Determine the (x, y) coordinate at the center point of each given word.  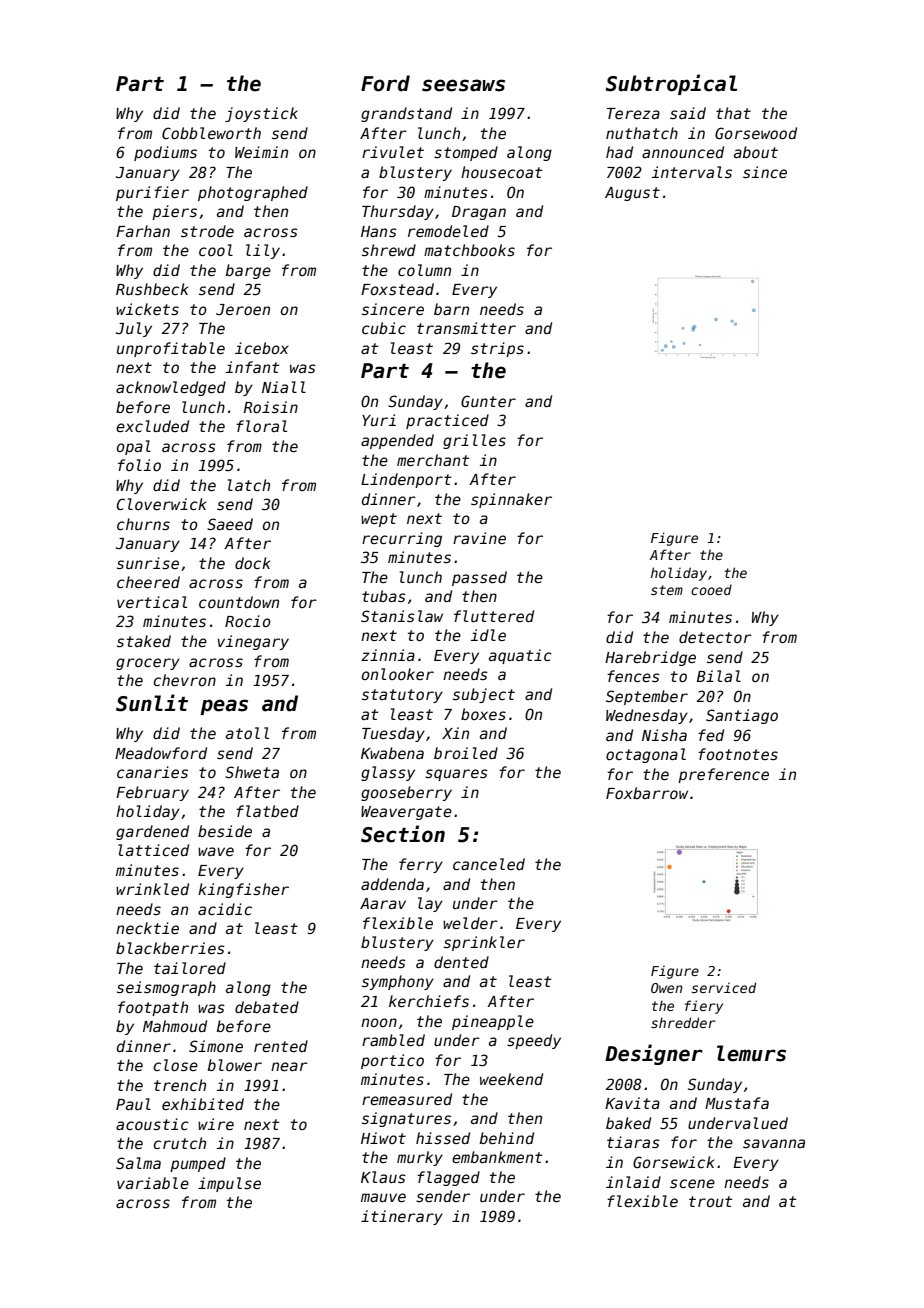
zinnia (388, 655)
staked (144, 641)
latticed (153, 850)
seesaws (463, 85)
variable (153, 1183)
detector (715, 637)
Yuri (379, 420)
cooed (711, 590)
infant (252, 367)
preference (723, 775)
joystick (261, 114)
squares (456, 775)
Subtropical (671, 84)
